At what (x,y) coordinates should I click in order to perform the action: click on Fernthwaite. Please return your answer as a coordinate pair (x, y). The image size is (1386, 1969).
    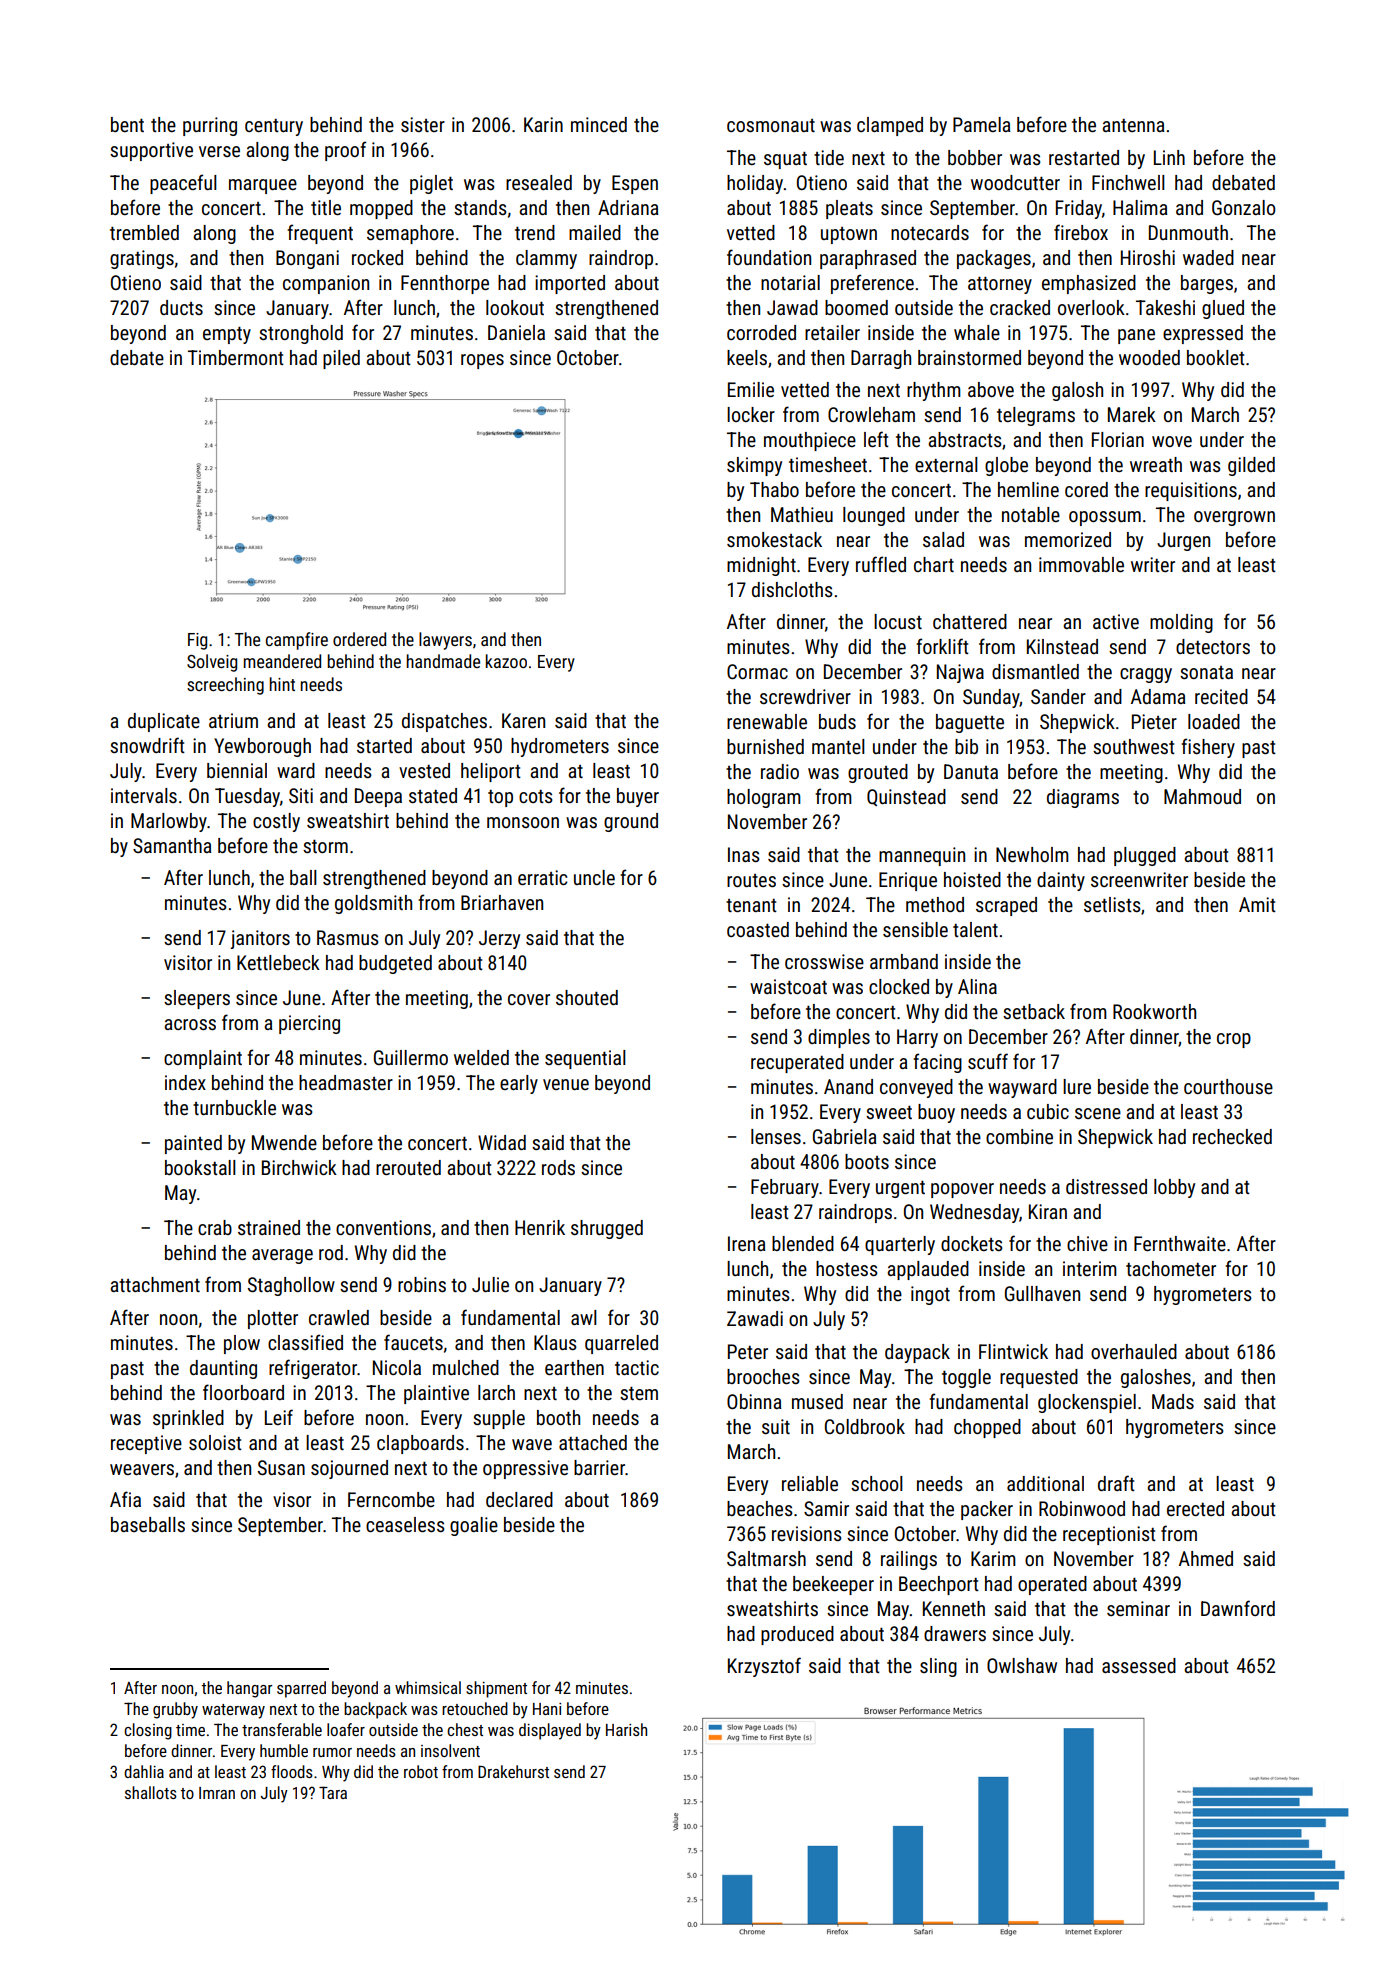
    Looking at the image, I should click on (1180, 1243).
